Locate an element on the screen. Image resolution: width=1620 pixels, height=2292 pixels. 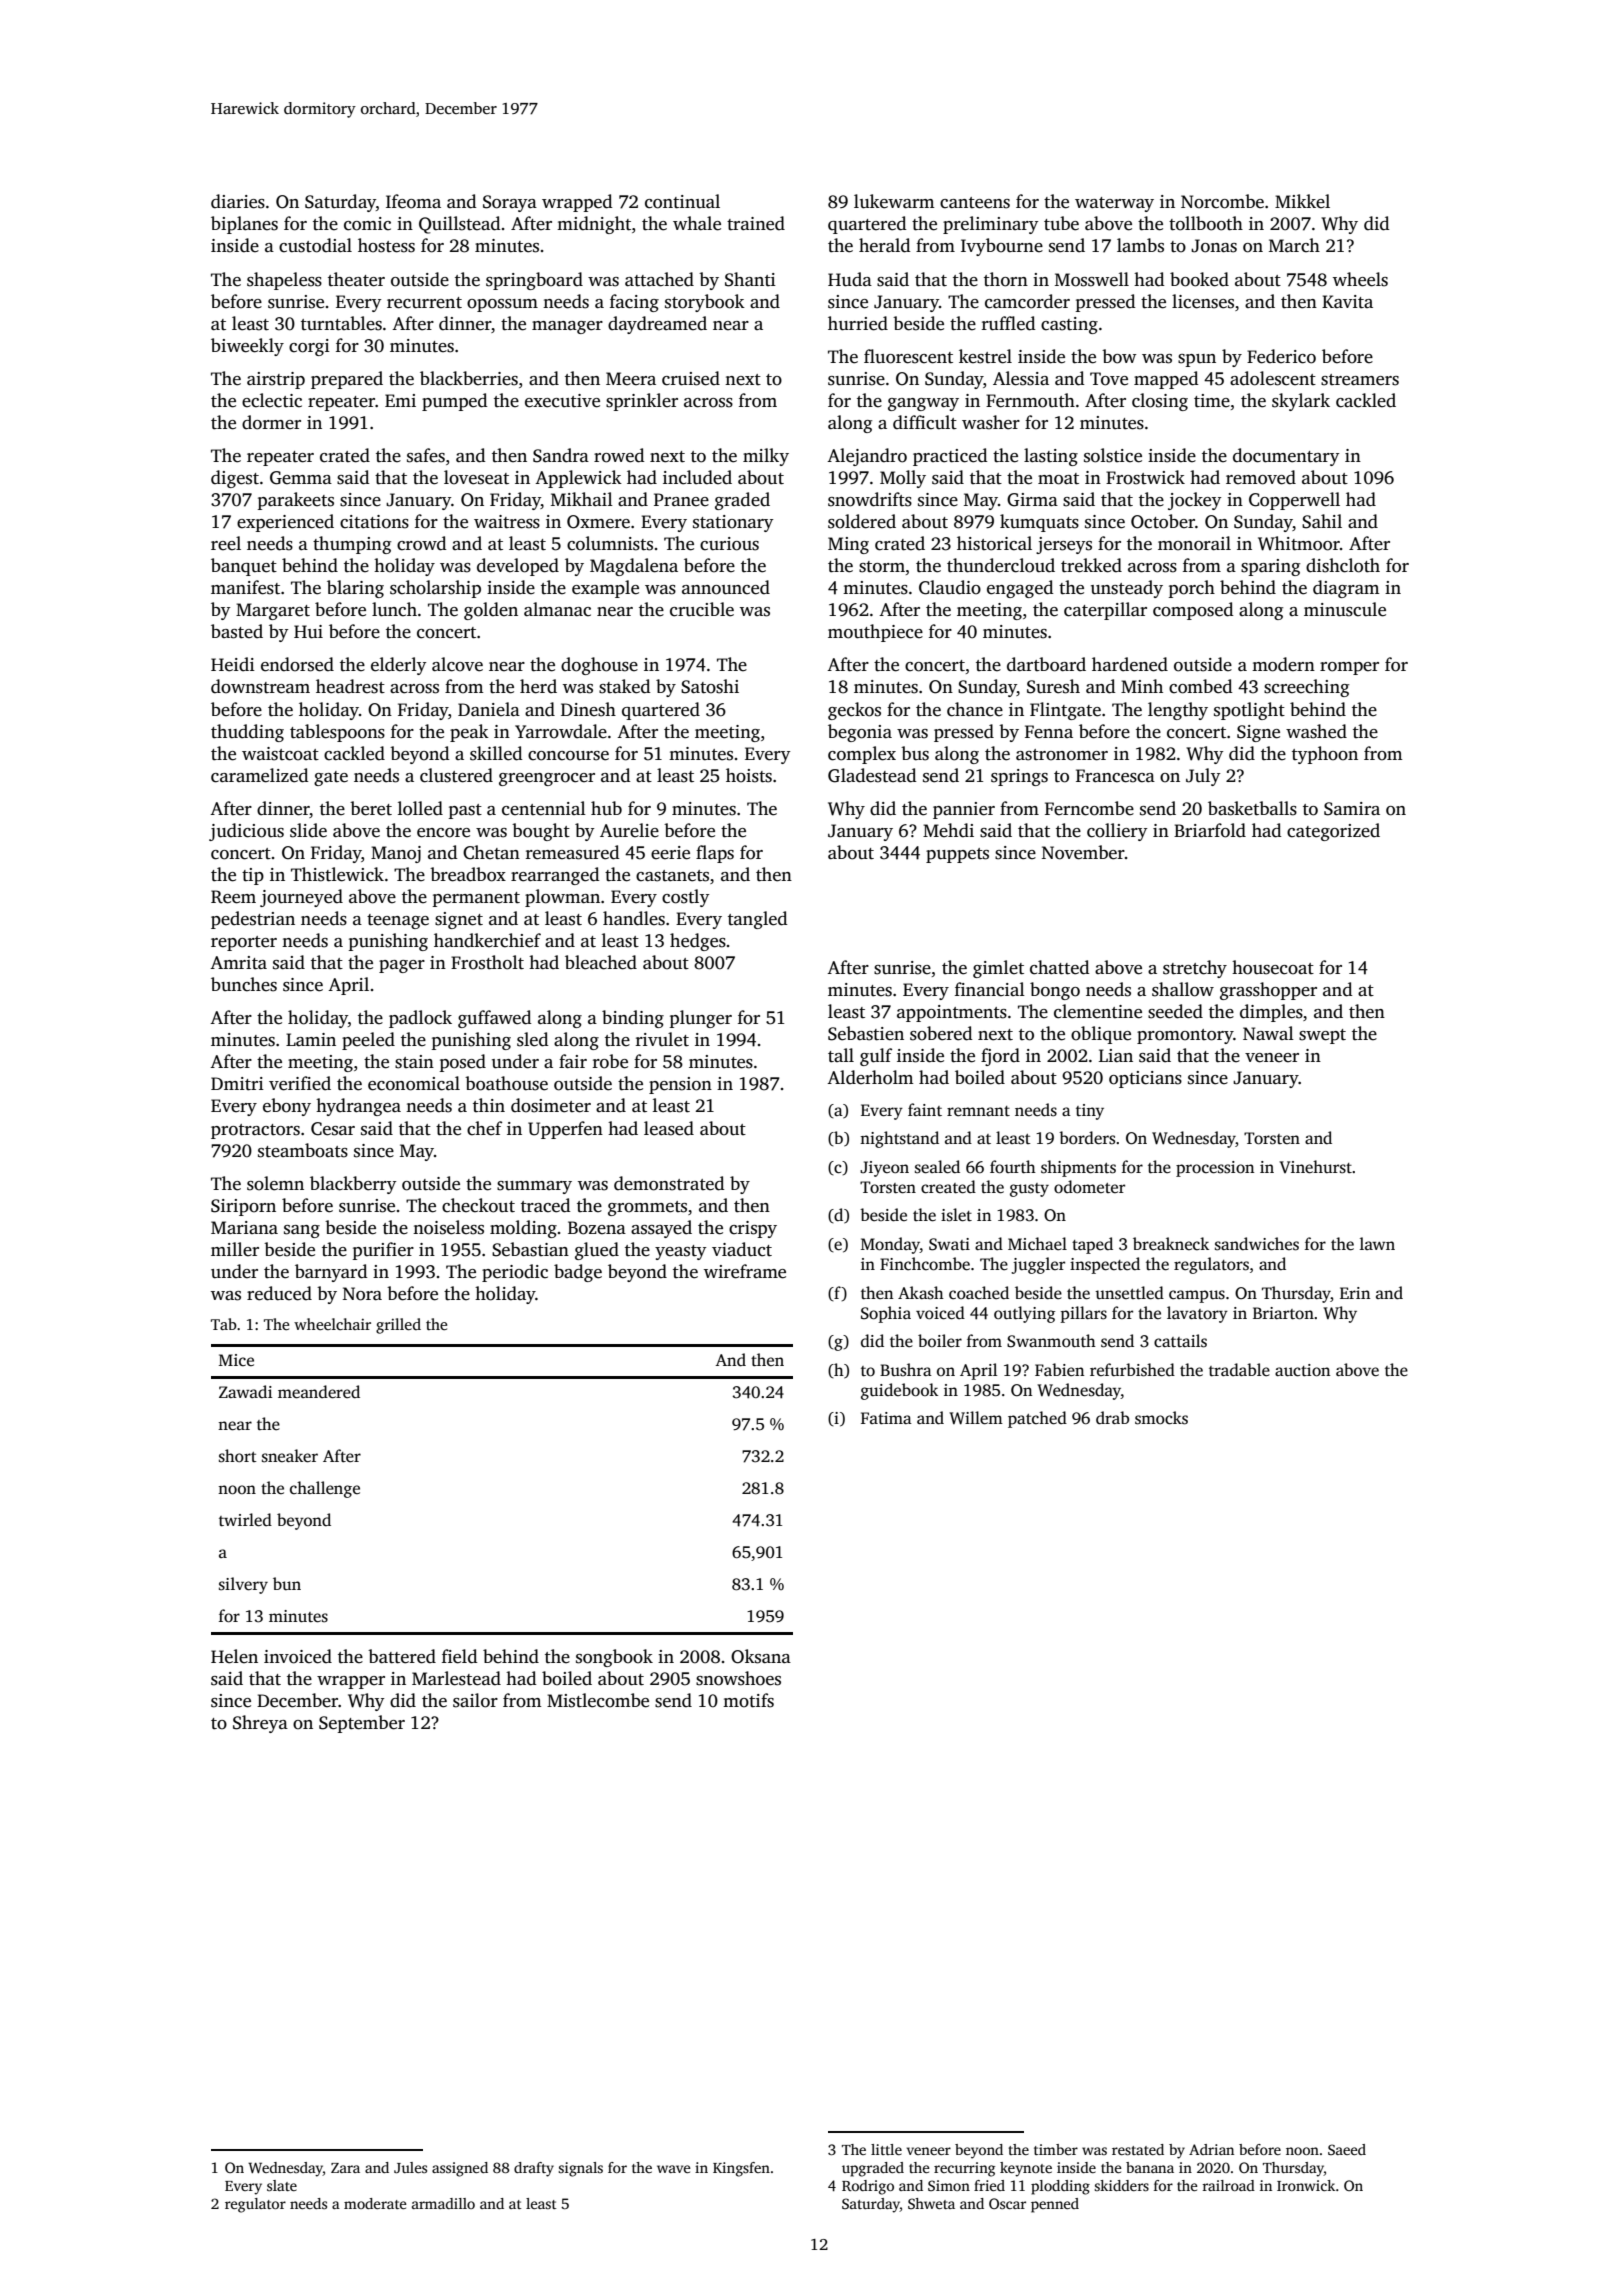
romper is located at coordinates (1349, 668).
